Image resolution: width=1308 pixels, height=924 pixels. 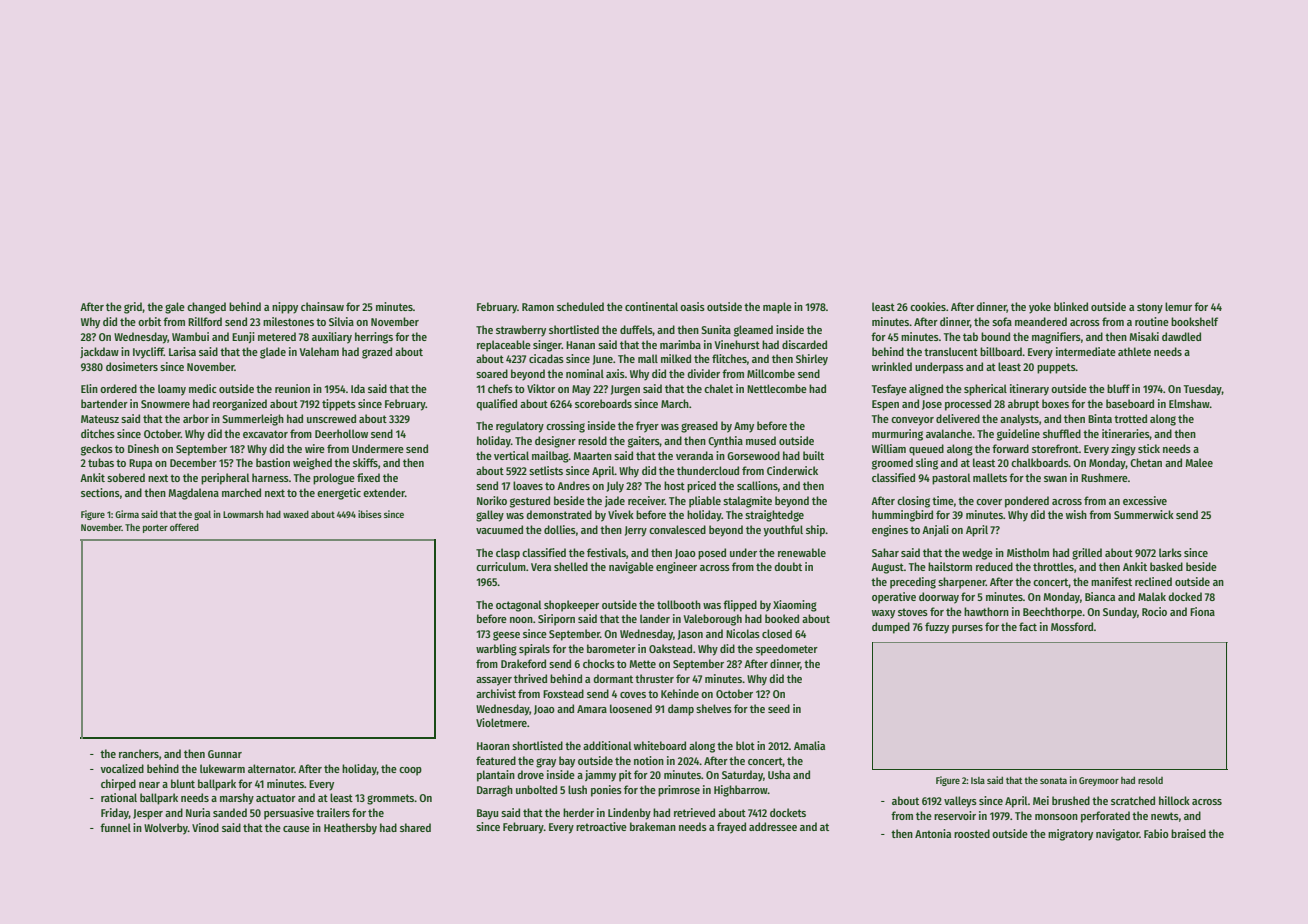 What do you see at coordinates (206, 308) in the page?
I see `changed` at bounding box center [206, 308].
